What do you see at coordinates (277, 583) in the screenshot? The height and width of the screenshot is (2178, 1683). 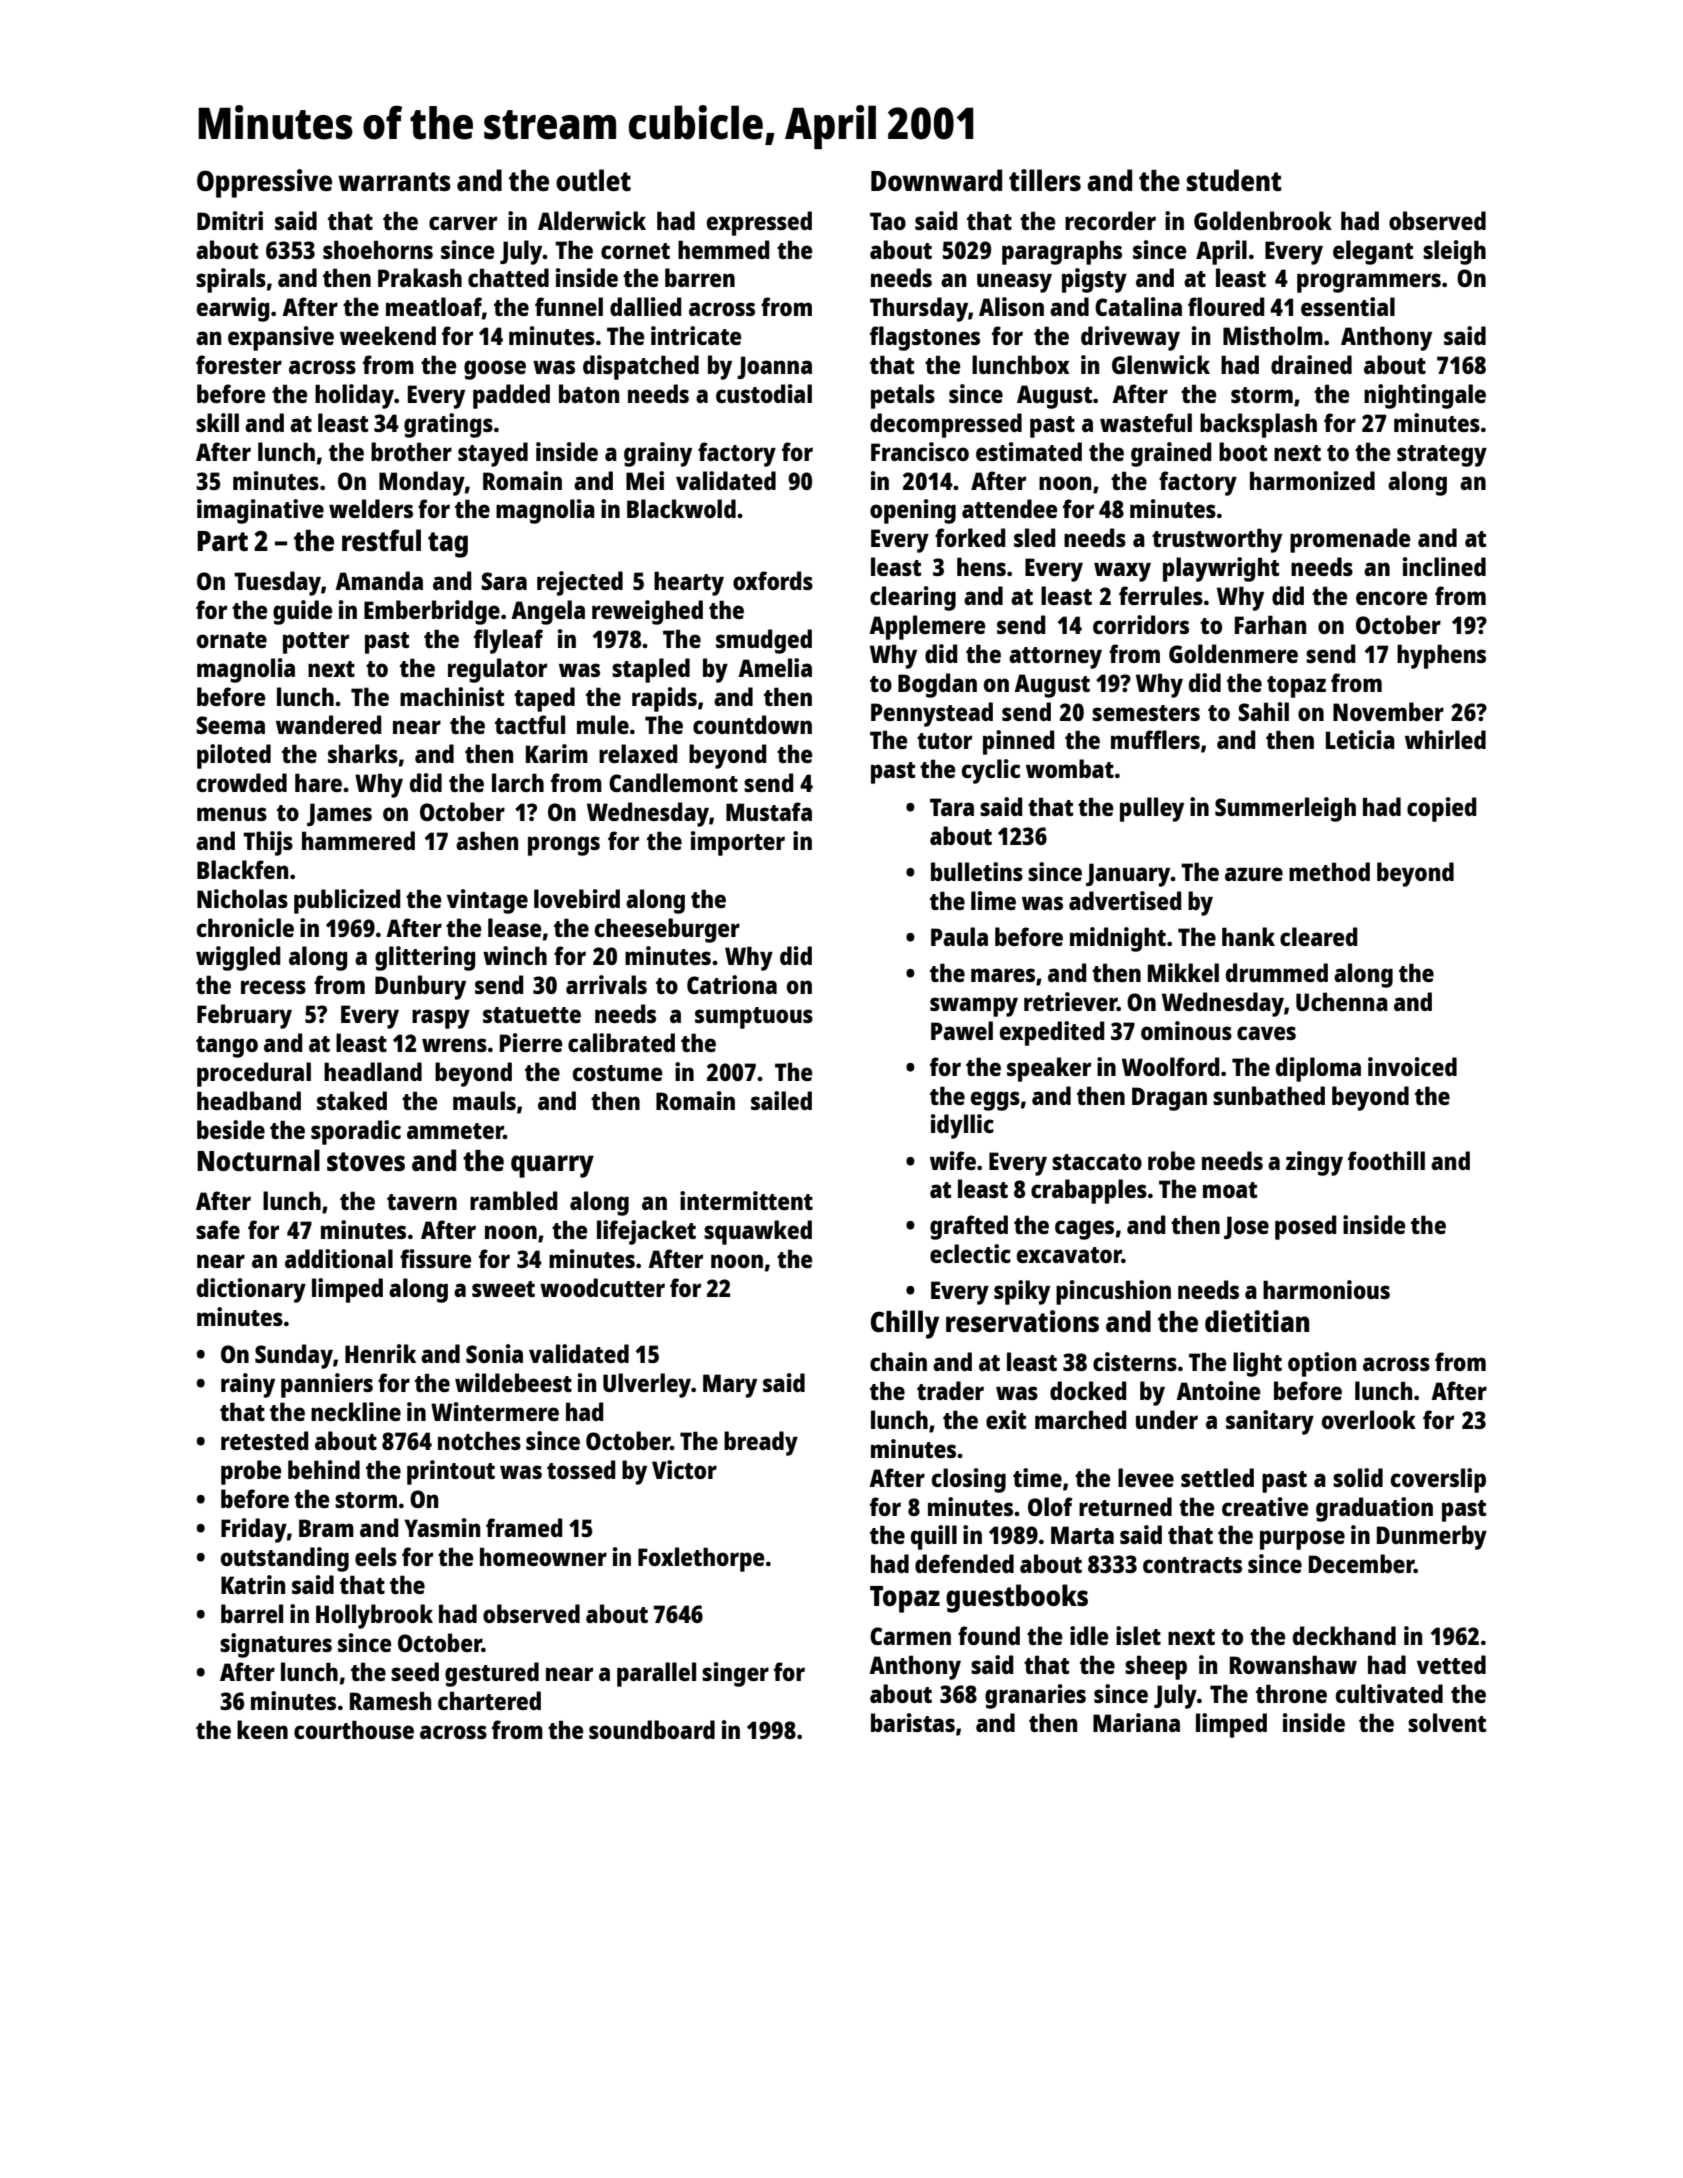 I see `Tuesday` at bounding box center [277, 583].
